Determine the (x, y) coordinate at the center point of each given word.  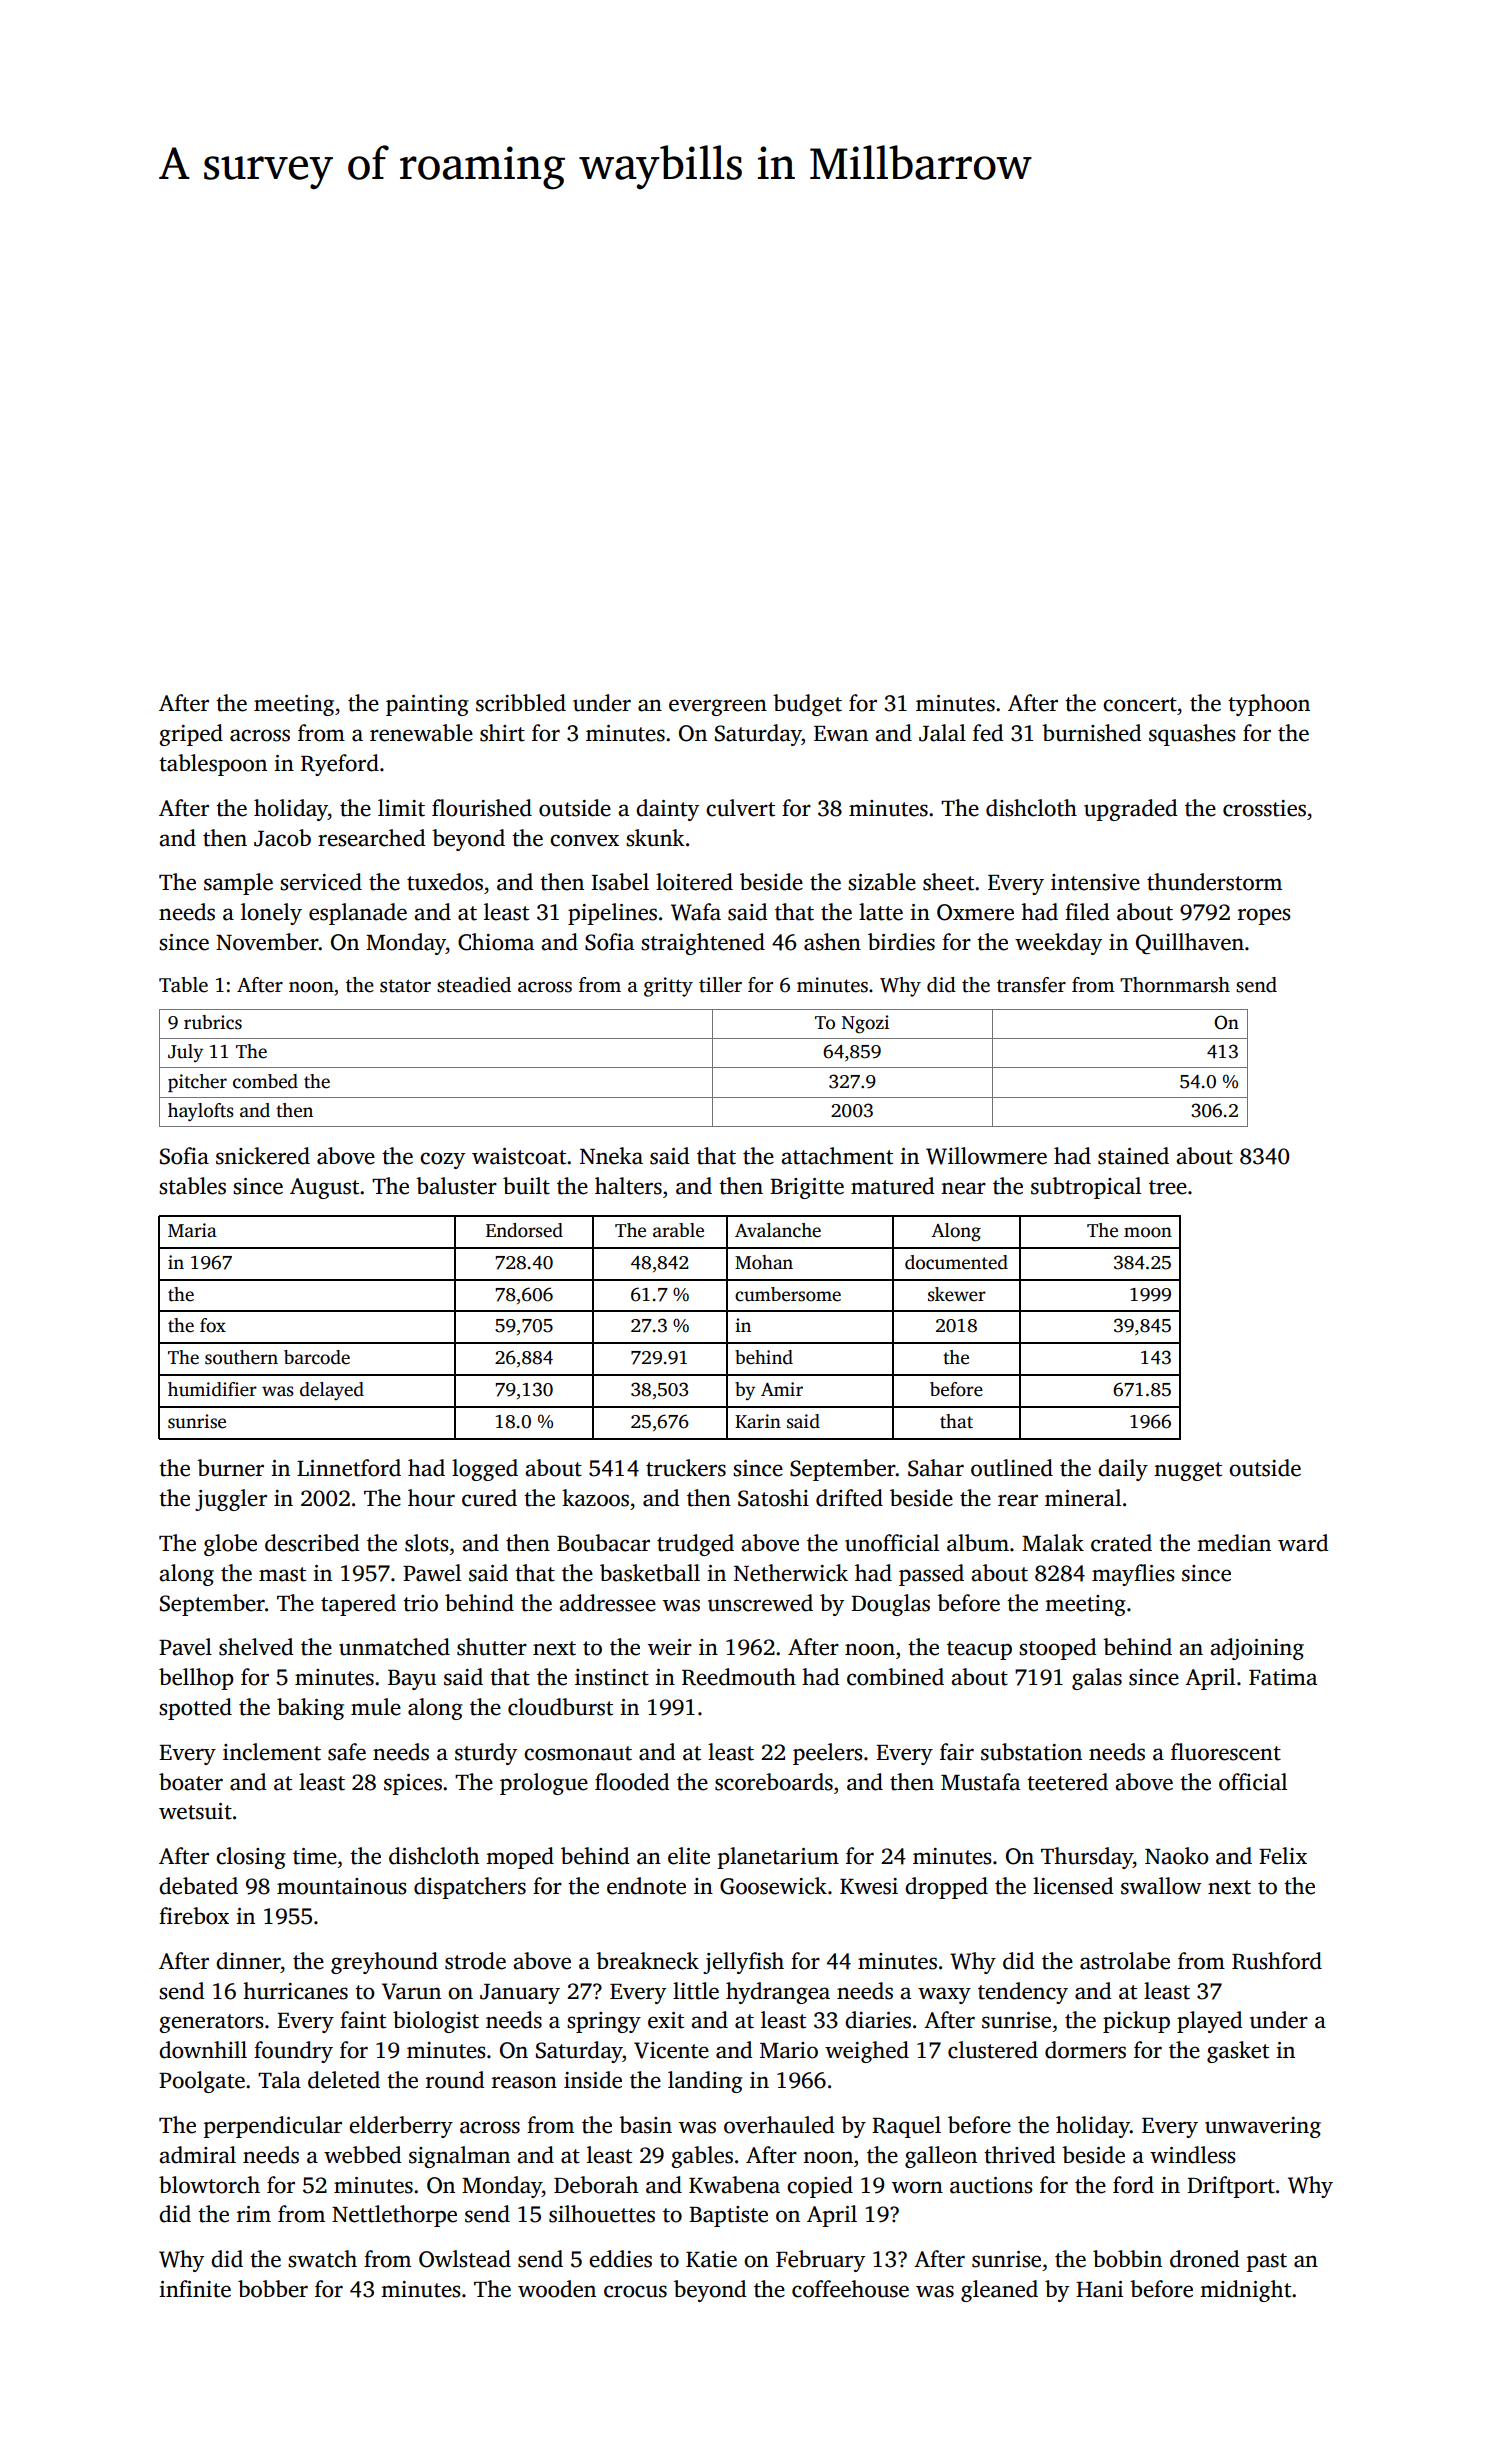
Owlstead (465, 2259)
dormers (1085, 2050)
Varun (411, 1991)
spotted (195, 1709)
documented (956, 1262)
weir (670, 1647)
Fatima (1283, 1677)
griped (191, 735)
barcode (317, 1357)
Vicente (671, 2050)
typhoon (1269, 705)
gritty (668, 987)
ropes (1264, 916)
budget (807, 705)
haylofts (201, 1112)
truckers (686, 1468)
